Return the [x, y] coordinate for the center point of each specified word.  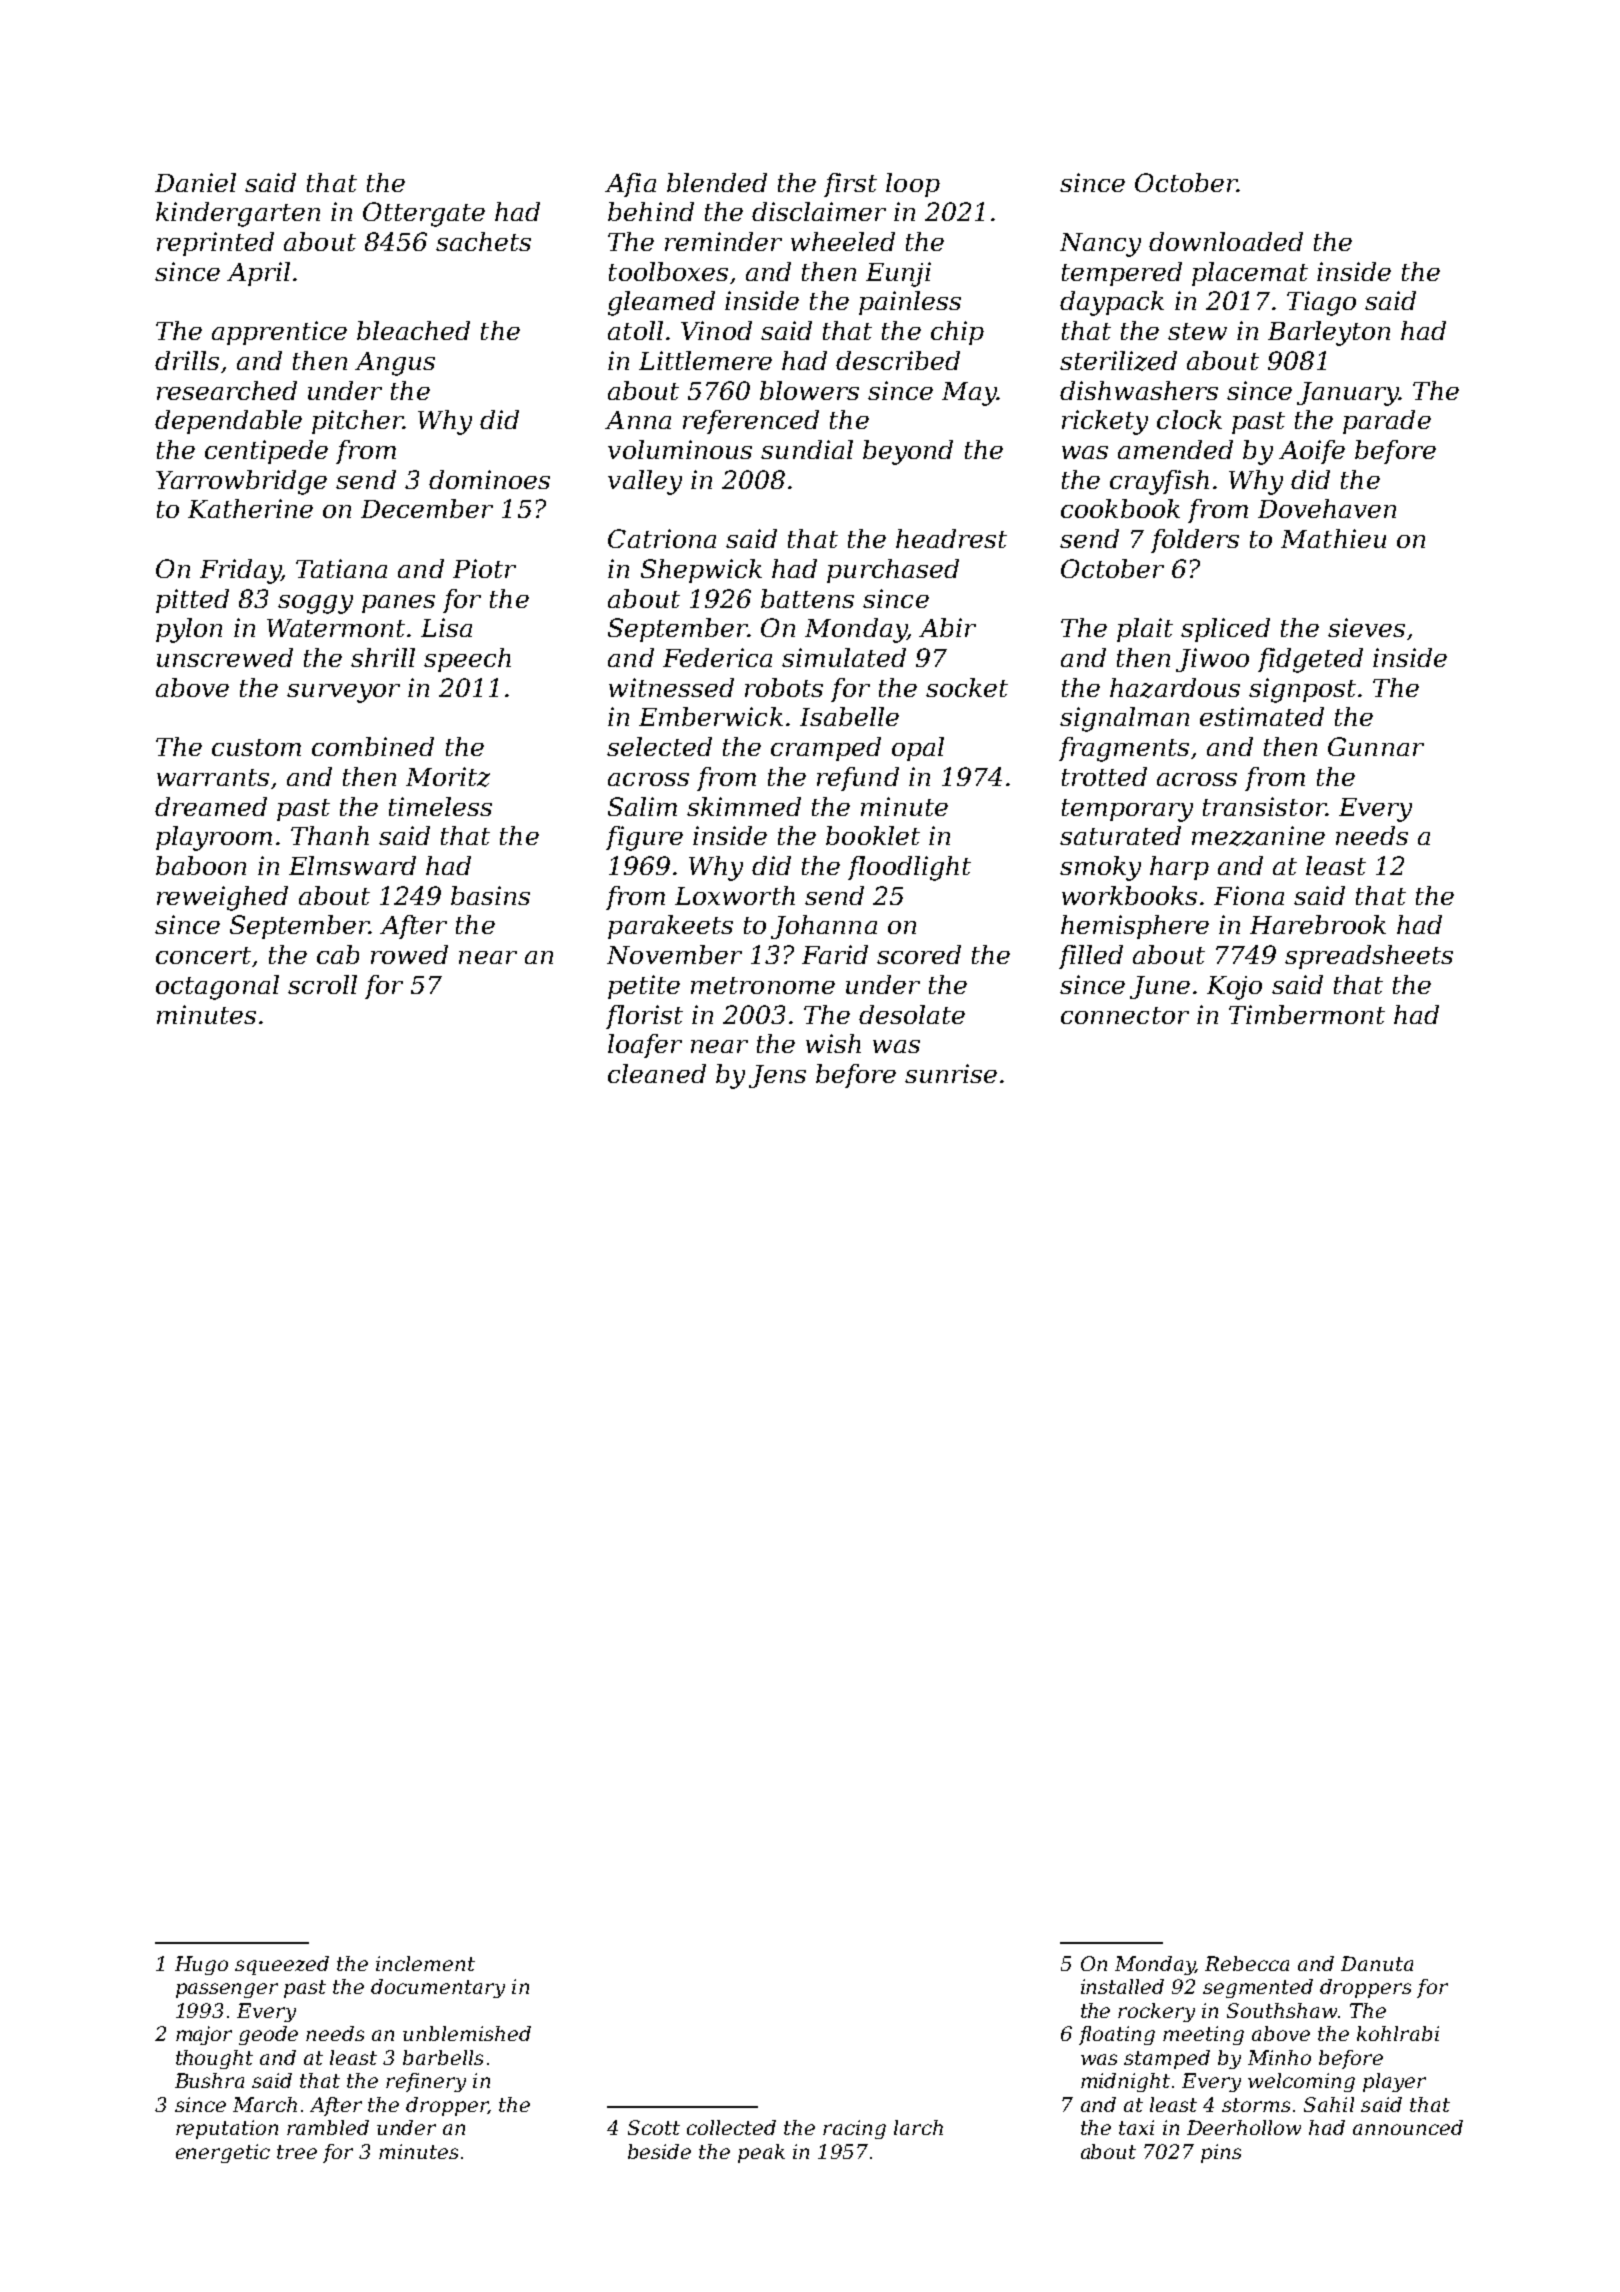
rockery [1156, 2012]
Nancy [1100, 245]
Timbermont [1307, 1014]
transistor [1264, 806]
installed [1122, 1986]
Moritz [448, 777]
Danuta [1377, 1963]
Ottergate [424, 214]
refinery [426, 2082]
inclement [425, 1963]
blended [717, 182]
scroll [322, 984]
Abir [947, 627]
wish [833, 1043]
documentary [438, 1988]
